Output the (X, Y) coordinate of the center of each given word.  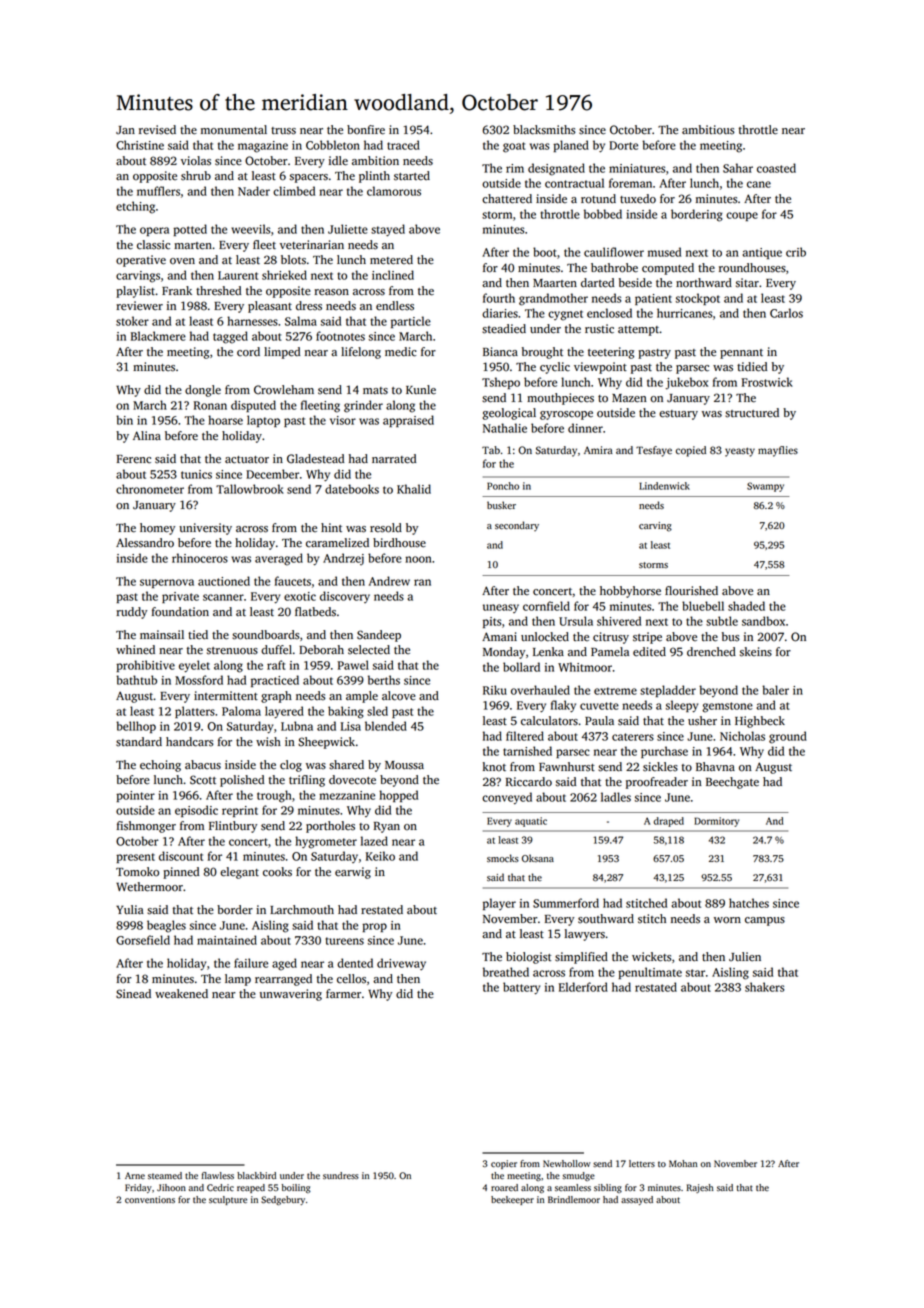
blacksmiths (544, 130)
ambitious (708, 130)
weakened (181, 994)
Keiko (380, 856)
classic (153, 245)
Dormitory (716, 822)
